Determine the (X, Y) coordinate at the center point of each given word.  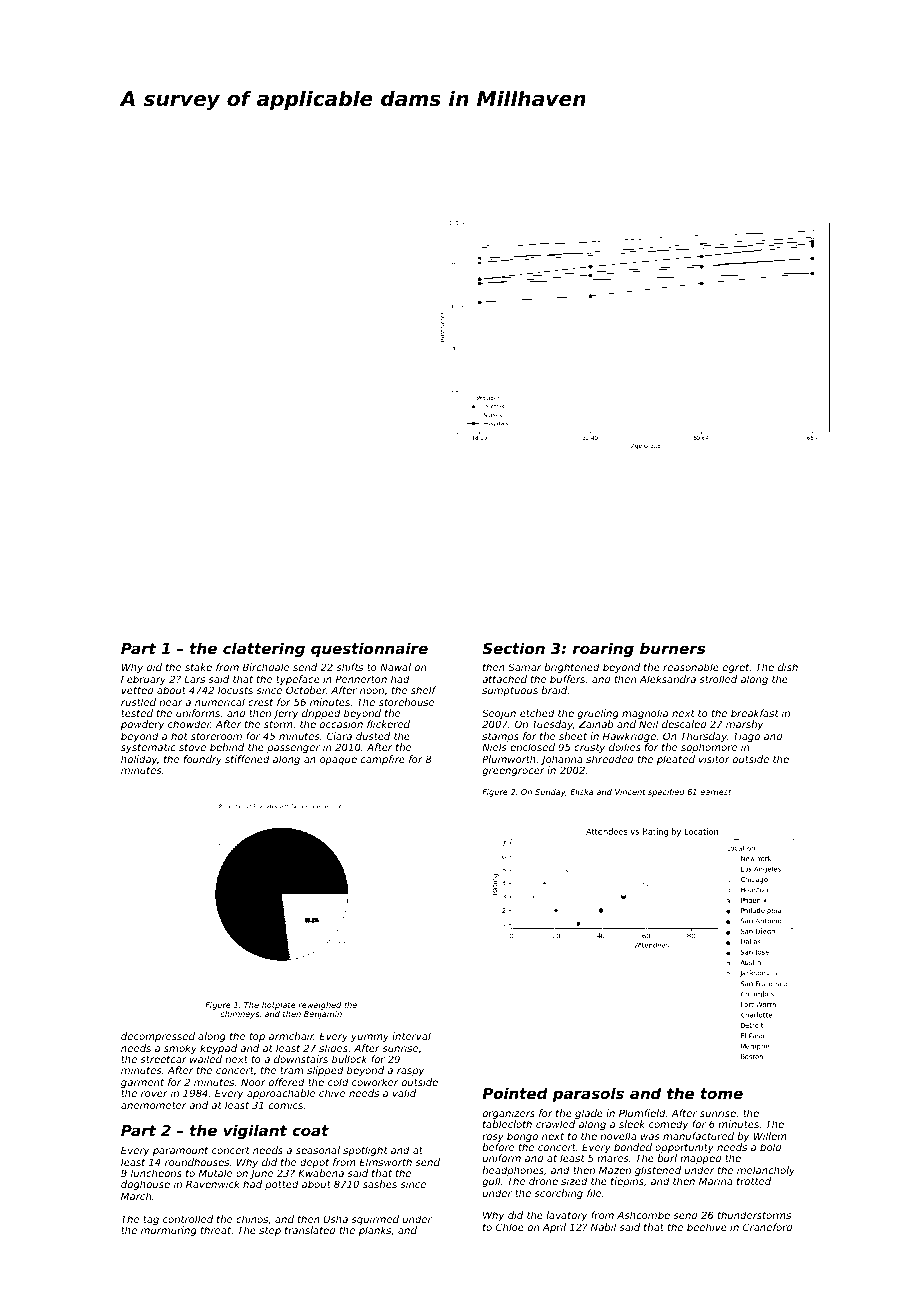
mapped (701, 1159)
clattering (264, 649)
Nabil (603, 1227)
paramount (180, 1151)
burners (672, 648)
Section (513, 648)
